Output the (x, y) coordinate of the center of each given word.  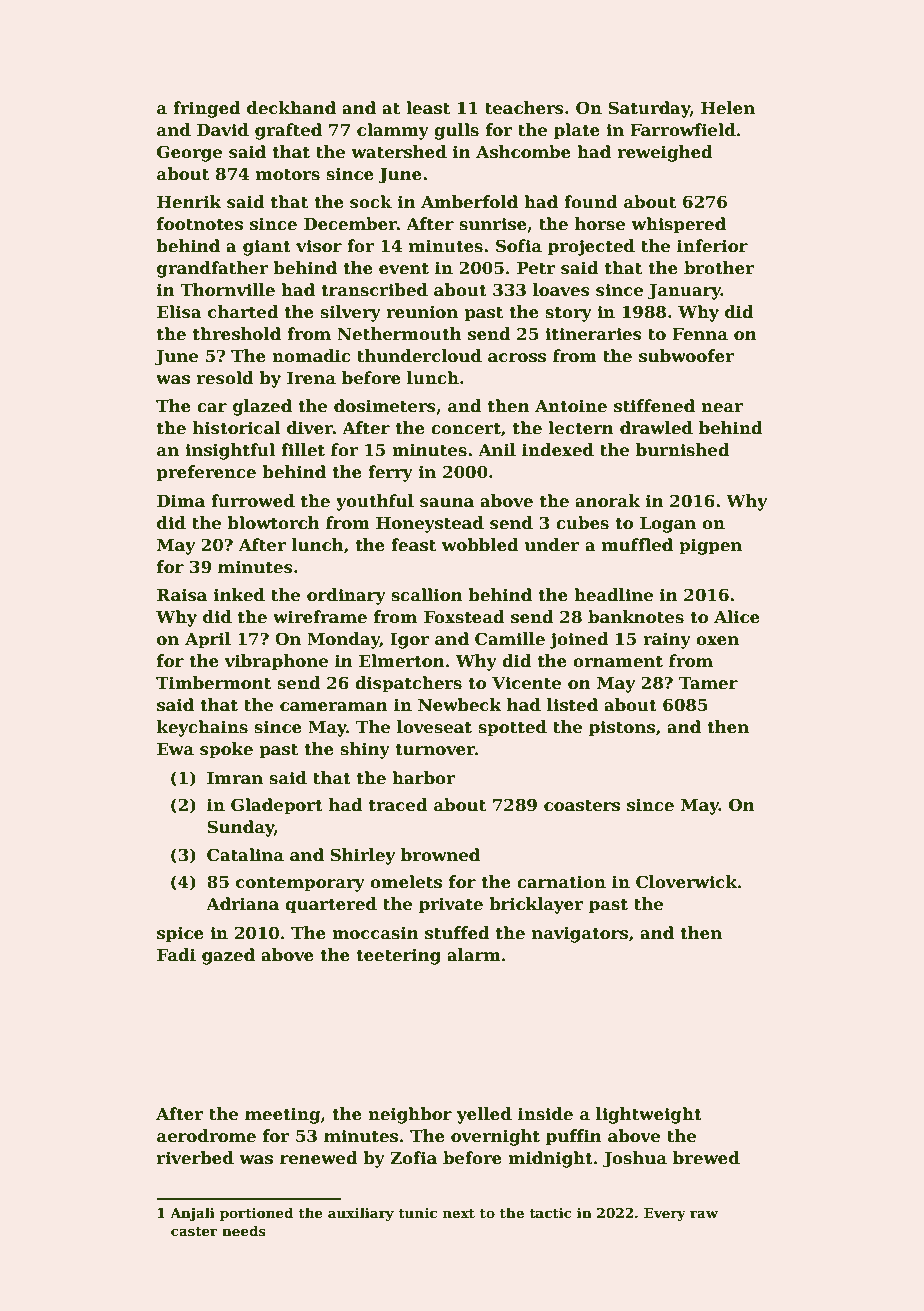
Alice (737, 617)
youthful (375, 502)
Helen (728, 108)
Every (665, 1214)
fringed (207, 109)
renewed (319, 1158)
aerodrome (206, 1136)
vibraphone (276, 662)
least (428, 108)
